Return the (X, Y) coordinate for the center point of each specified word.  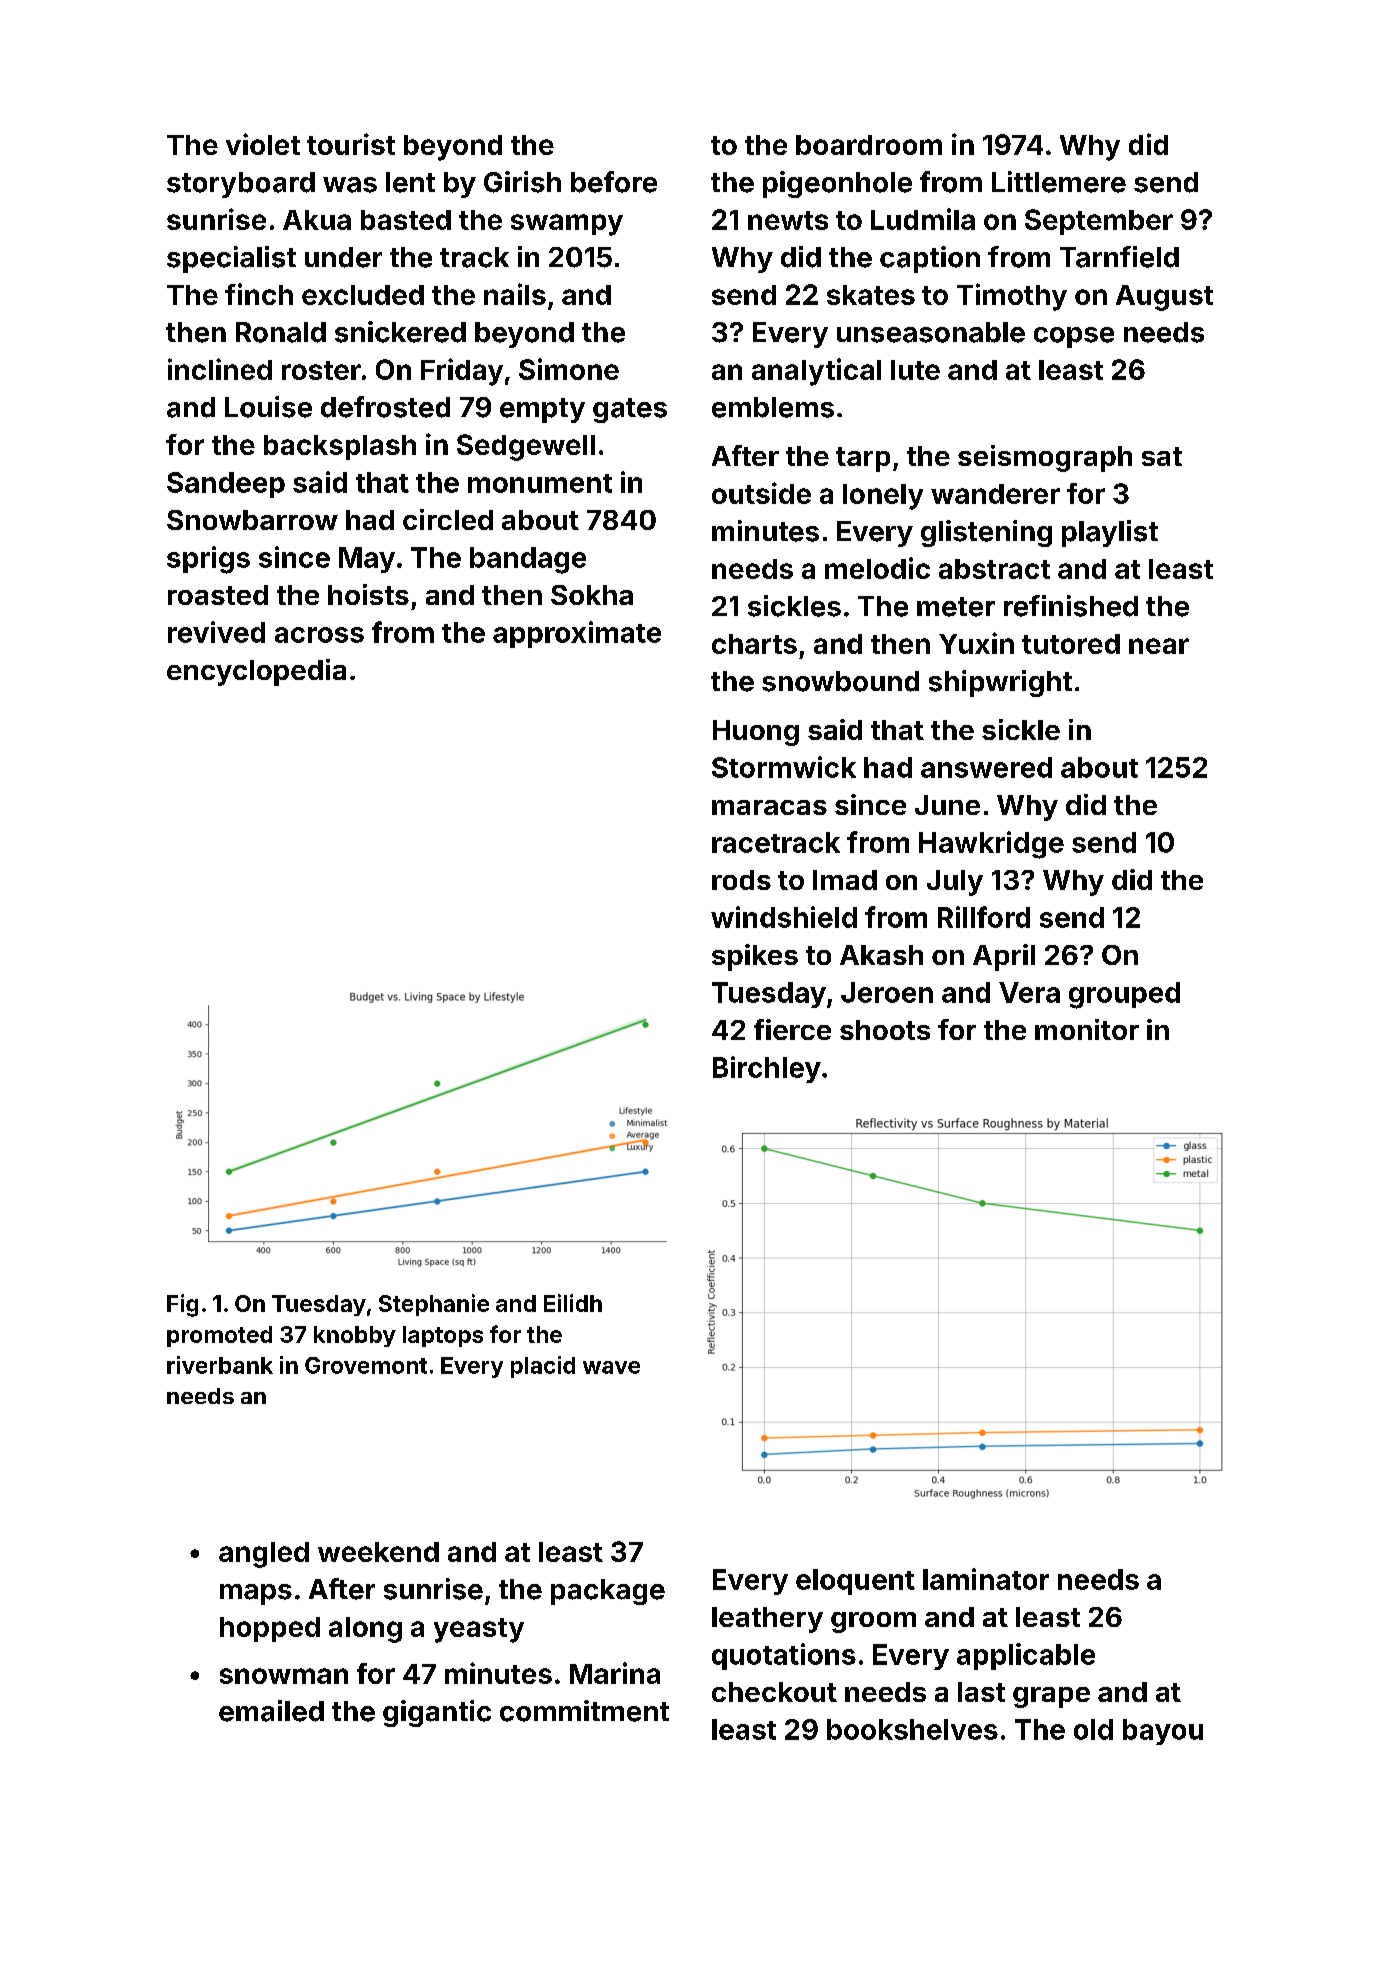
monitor (1087, 1029)
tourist (351, 144)
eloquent (855, 1582)
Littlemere (1059, 182)
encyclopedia (256, 672)
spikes (755, 957)
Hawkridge (991, 845)
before (614, 182)
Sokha (592, 595)
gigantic (437, 1713)
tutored (1071, 644)
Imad (845, 880)
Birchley (767, 1069)
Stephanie (434, 1305)
